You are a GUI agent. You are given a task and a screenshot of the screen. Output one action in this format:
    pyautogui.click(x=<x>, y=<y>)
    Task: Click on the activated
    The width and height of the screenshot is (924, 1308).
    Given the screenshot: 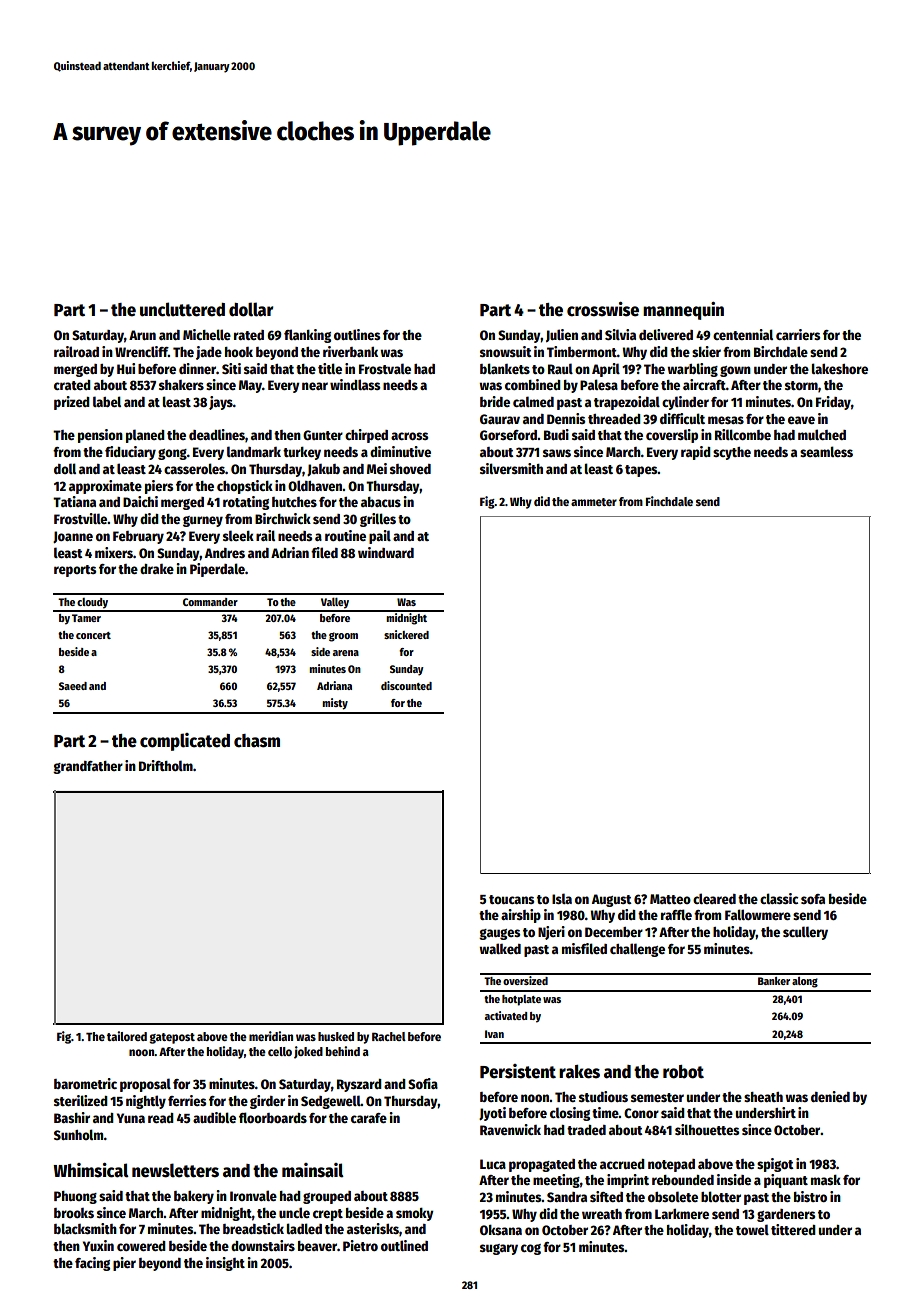 What is the action you would take?
    pyautogui.click(x=506, y=1015)
